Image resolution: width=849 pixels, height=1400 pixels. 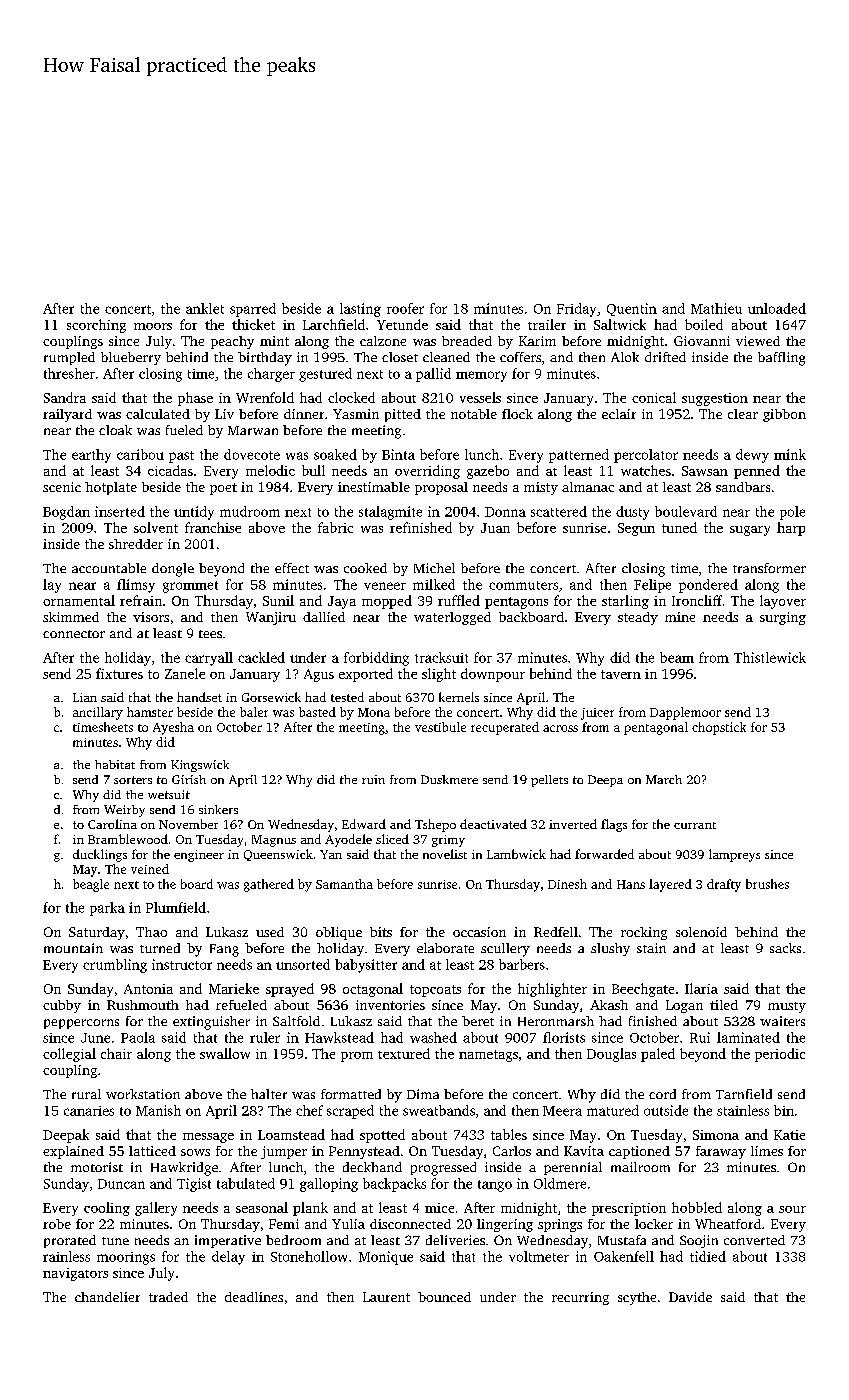 What do you see at coordinates (556, 932) in the screenshot?
I see `Redfell` at bounding box center [556, 932].
